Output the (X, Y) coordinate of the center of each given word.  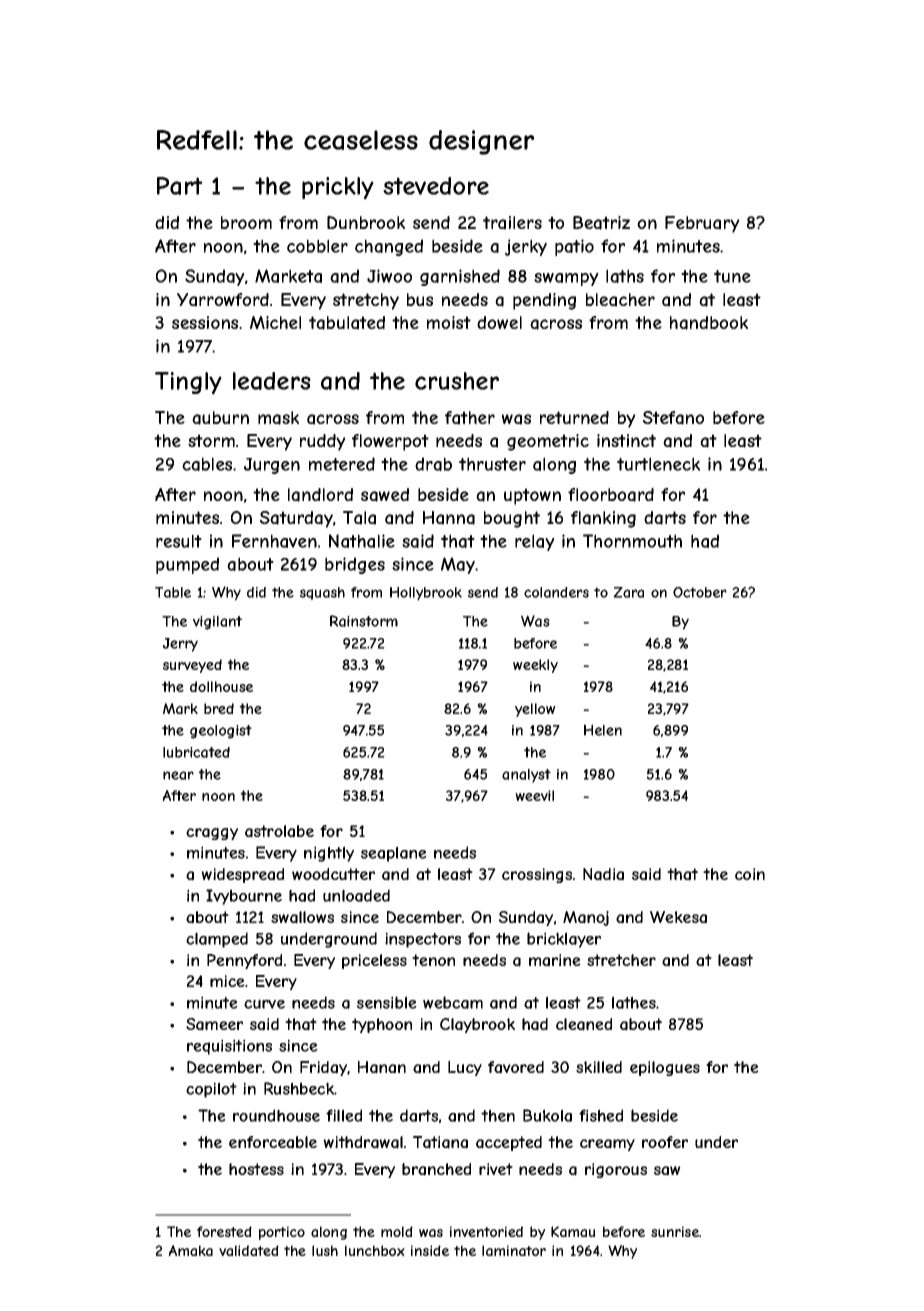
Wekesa (678, 917)
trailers (512, 223)
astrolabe (279, 831)
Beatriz (601, 223)
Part (180, 186)
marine (555, 960)
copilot (211, 1090)
